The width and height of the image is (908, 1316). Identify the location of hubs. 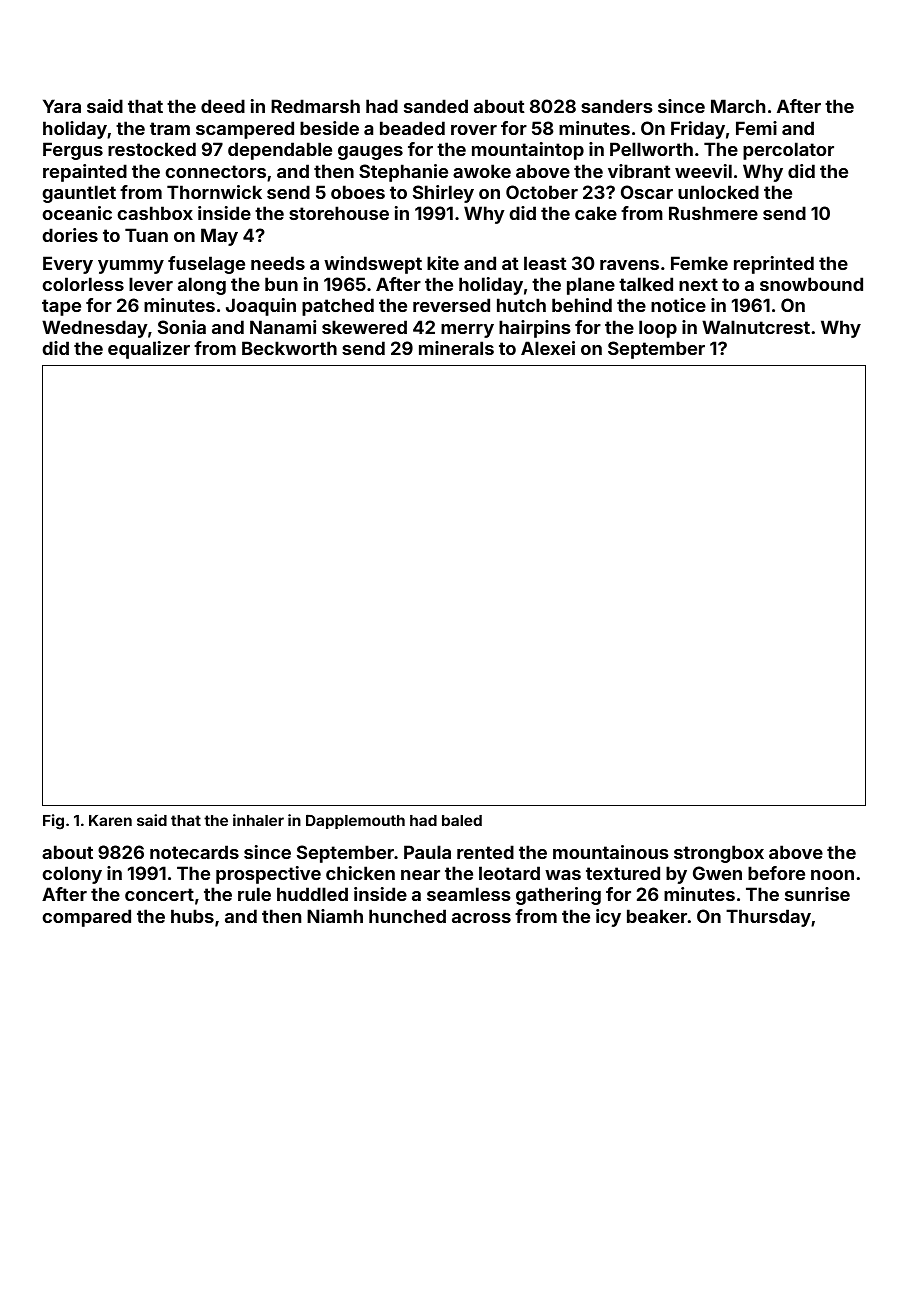
(192, 916).
